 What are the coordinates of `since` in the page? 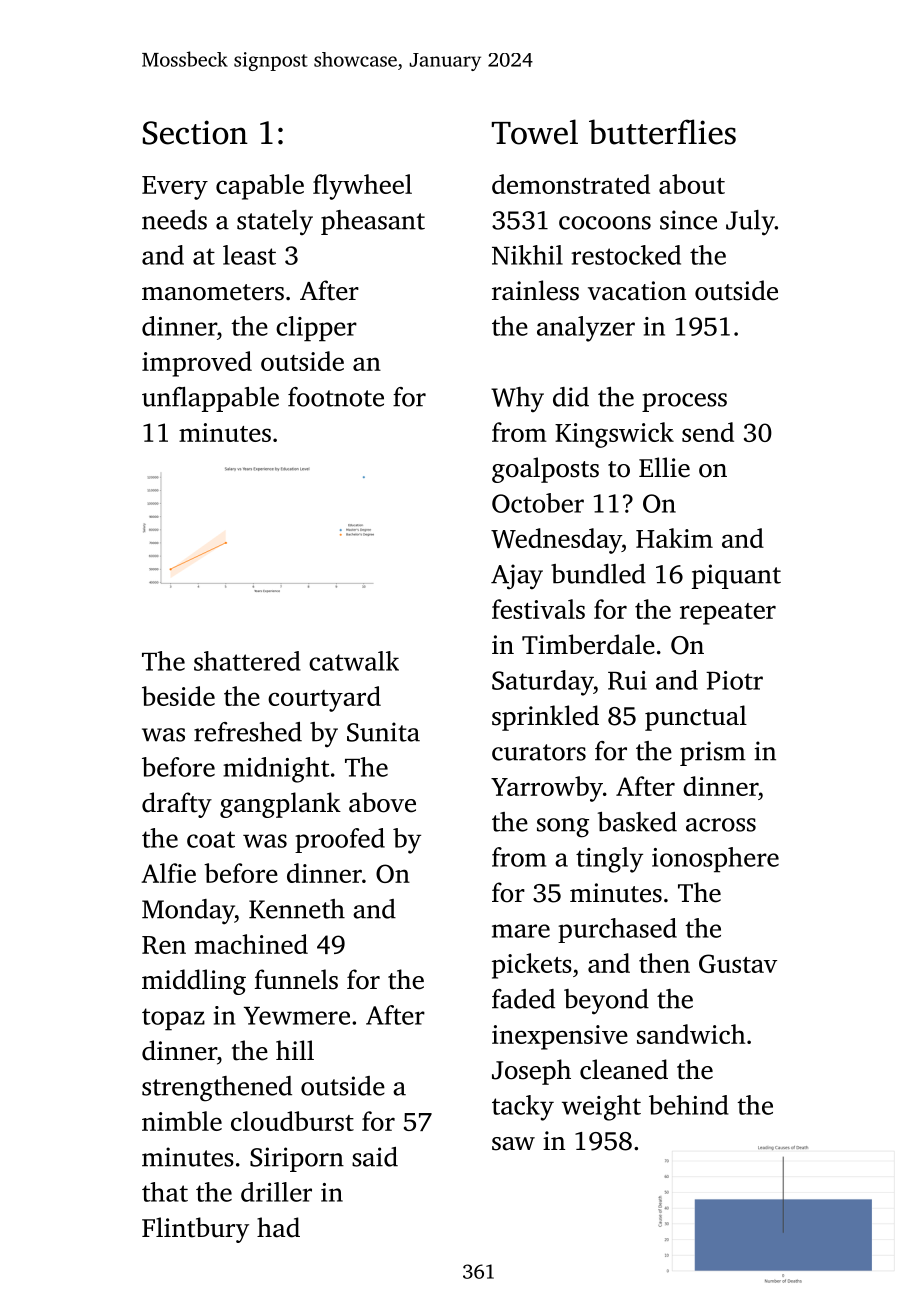 It's located at (688, 220).
